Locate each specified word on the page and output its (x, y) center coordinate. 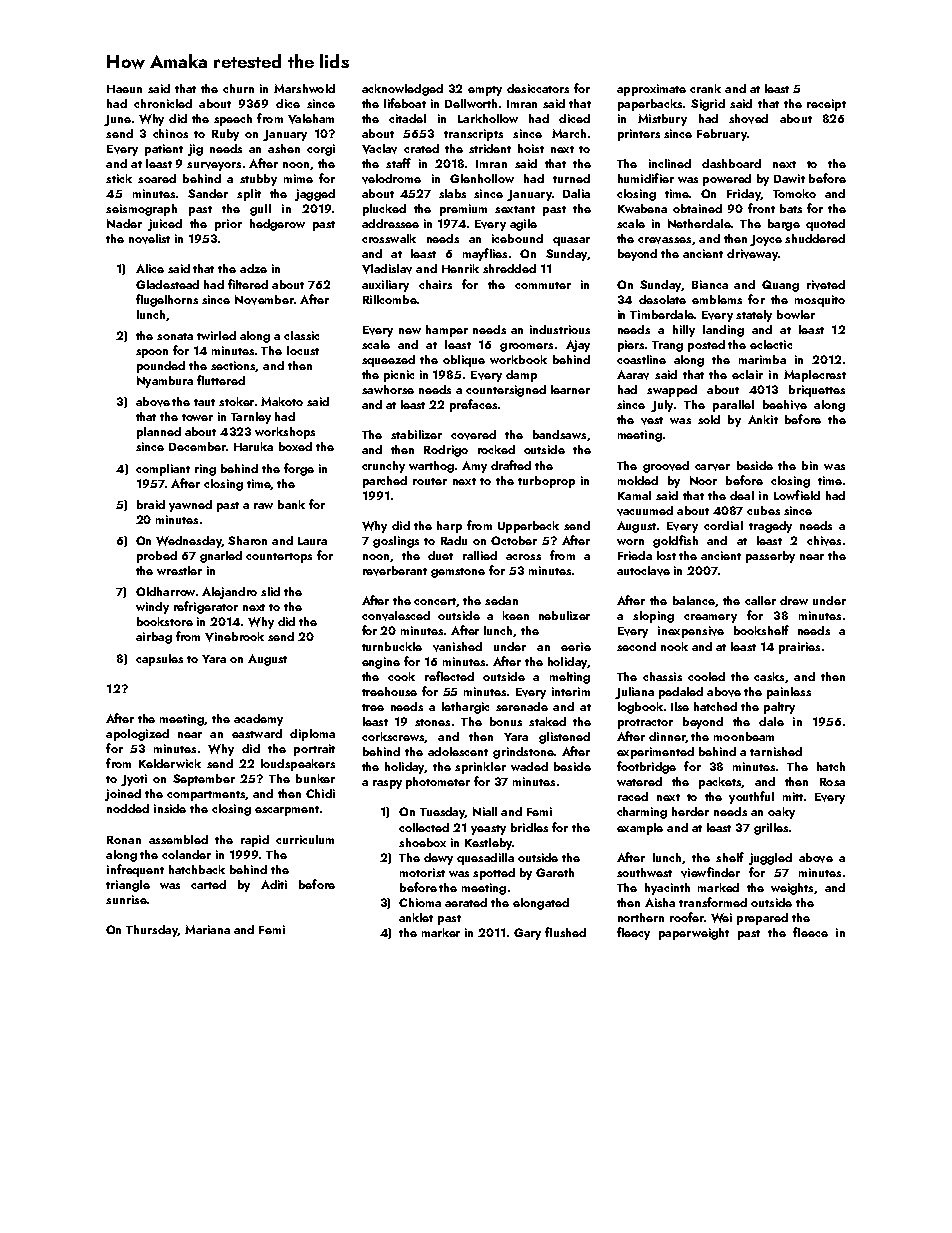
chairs (435, 284)
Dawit (789, 178)
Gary (527, 934)
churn (238, 88)
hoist (531, 148)
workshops (285, 433)
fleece (810, 932)
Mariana (207, 929)
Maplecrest (815, 376)
